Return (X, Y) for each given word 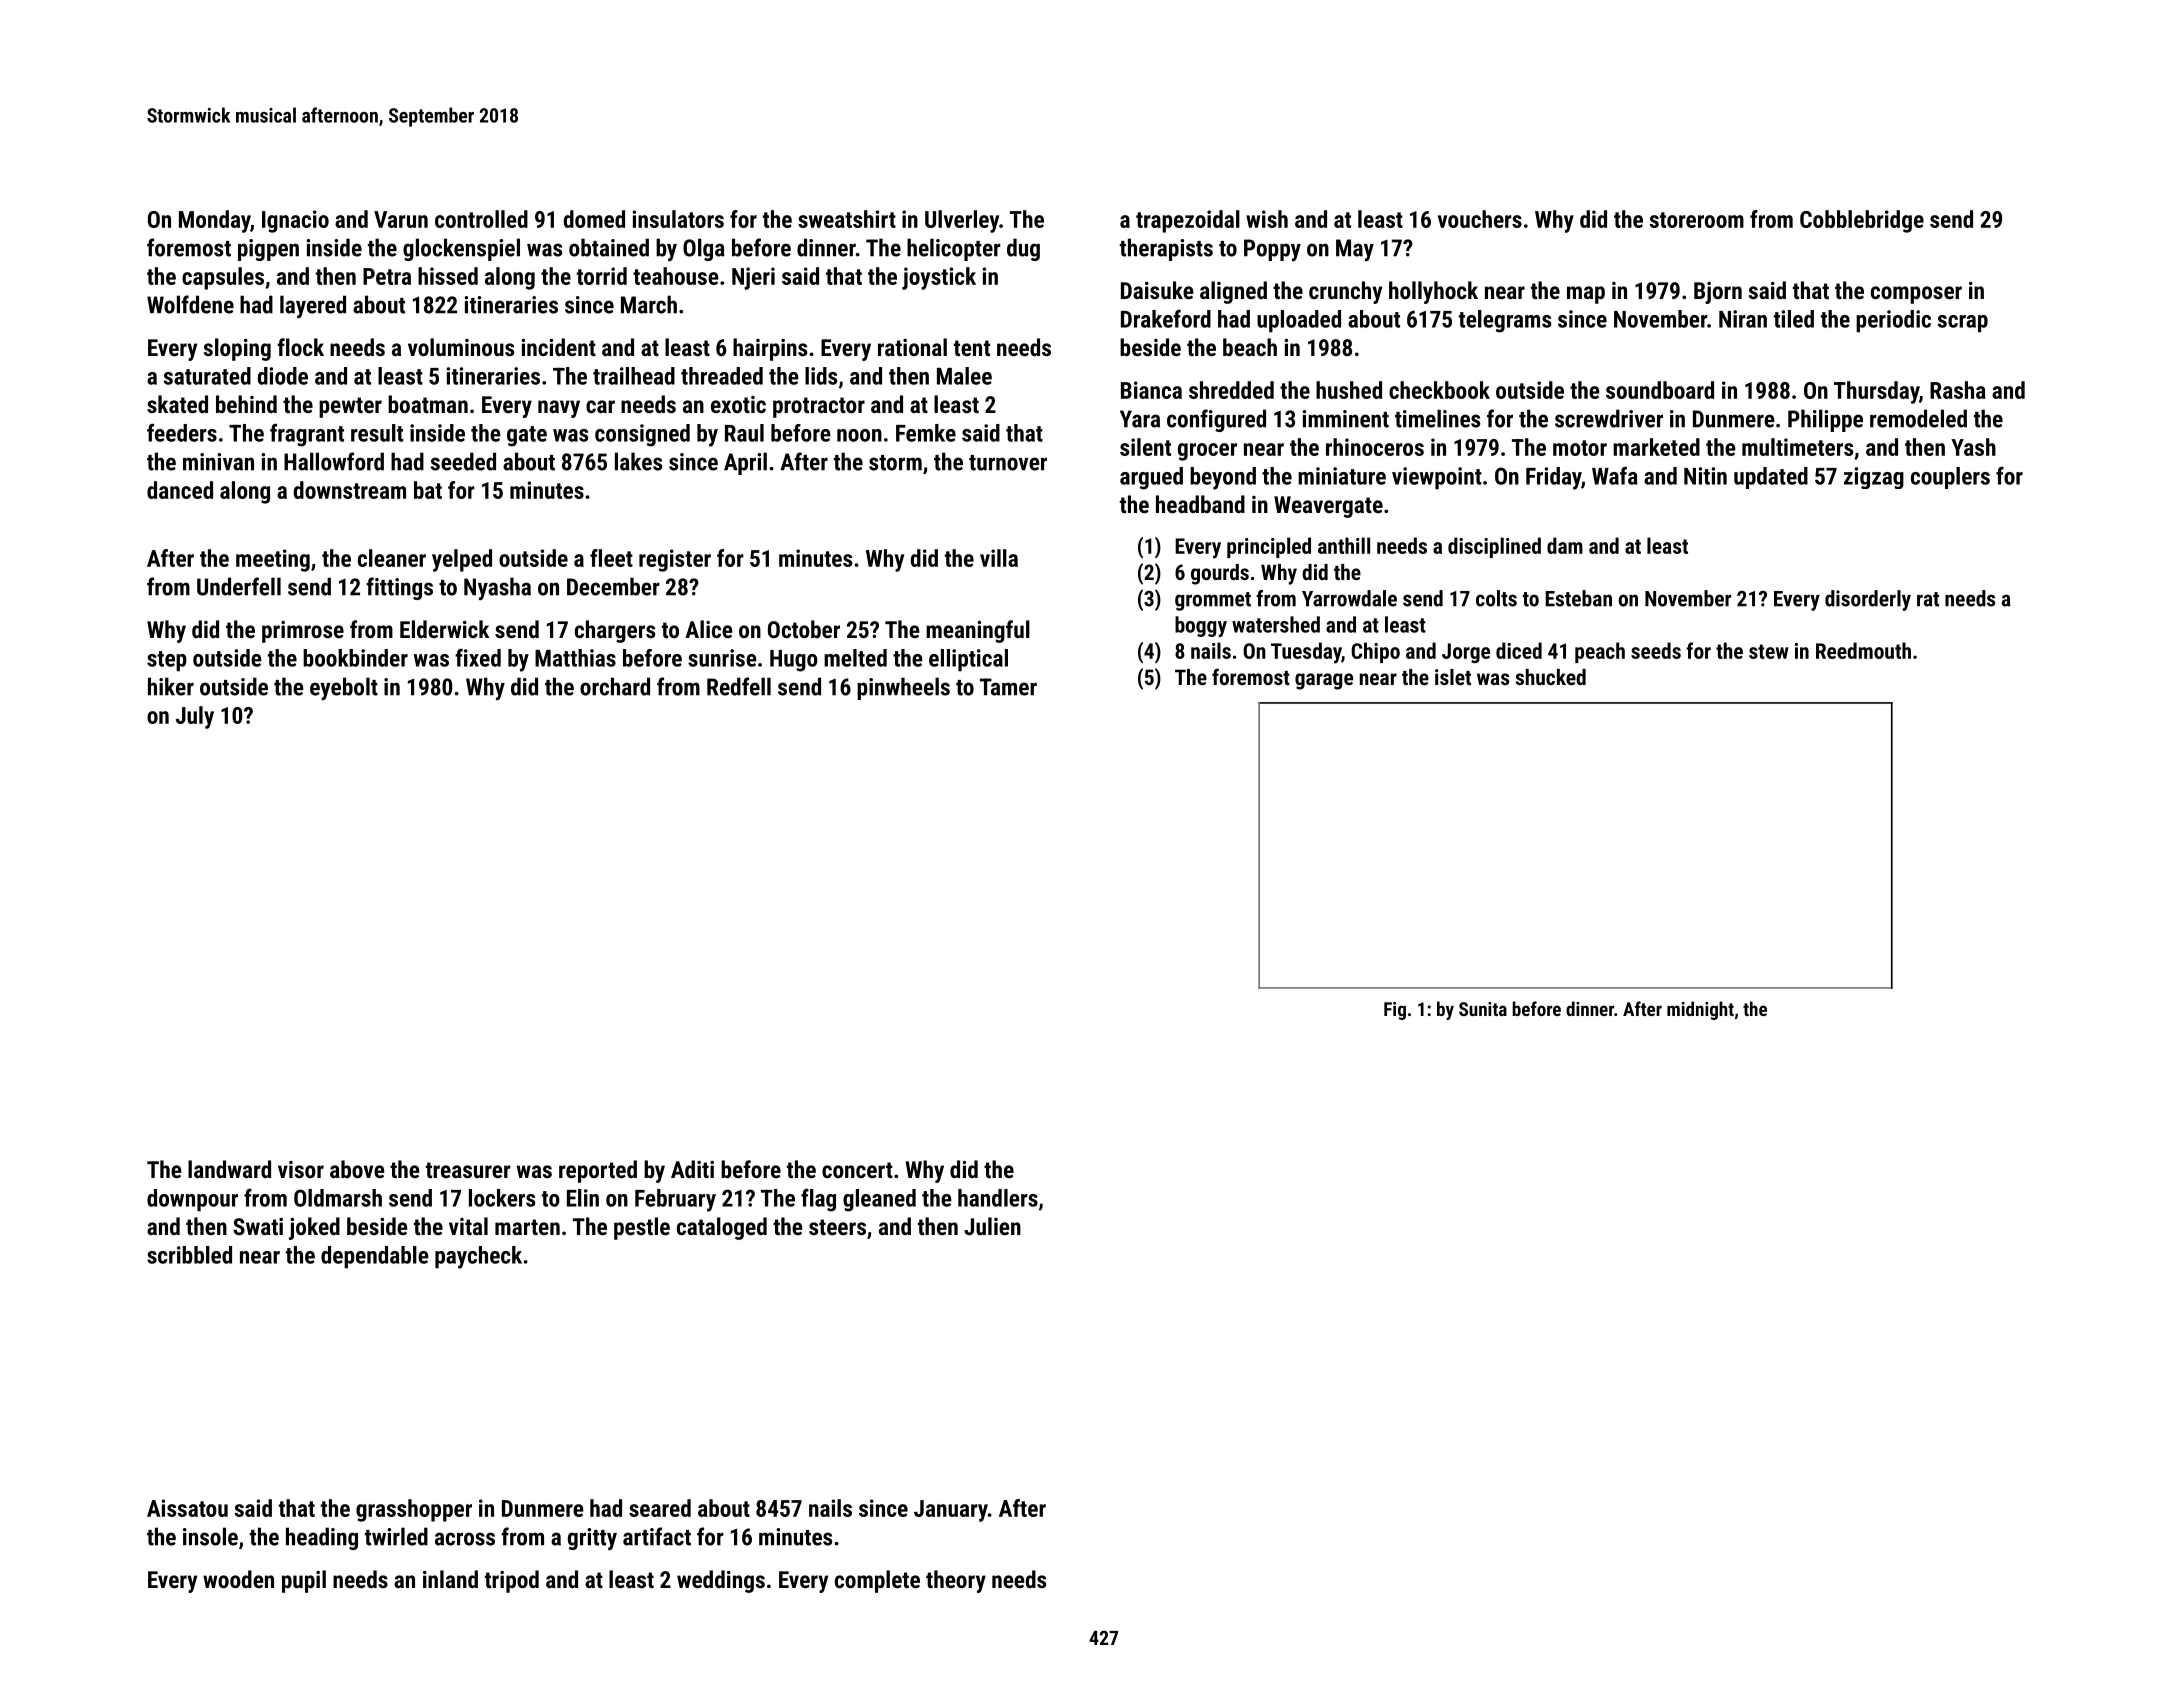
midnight (1700, 1010)
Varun (401, 219)
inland (450, 1579)
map (1586, 295)
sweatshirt (847, 219)
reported (598, 1171)
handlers (998, 1198)
